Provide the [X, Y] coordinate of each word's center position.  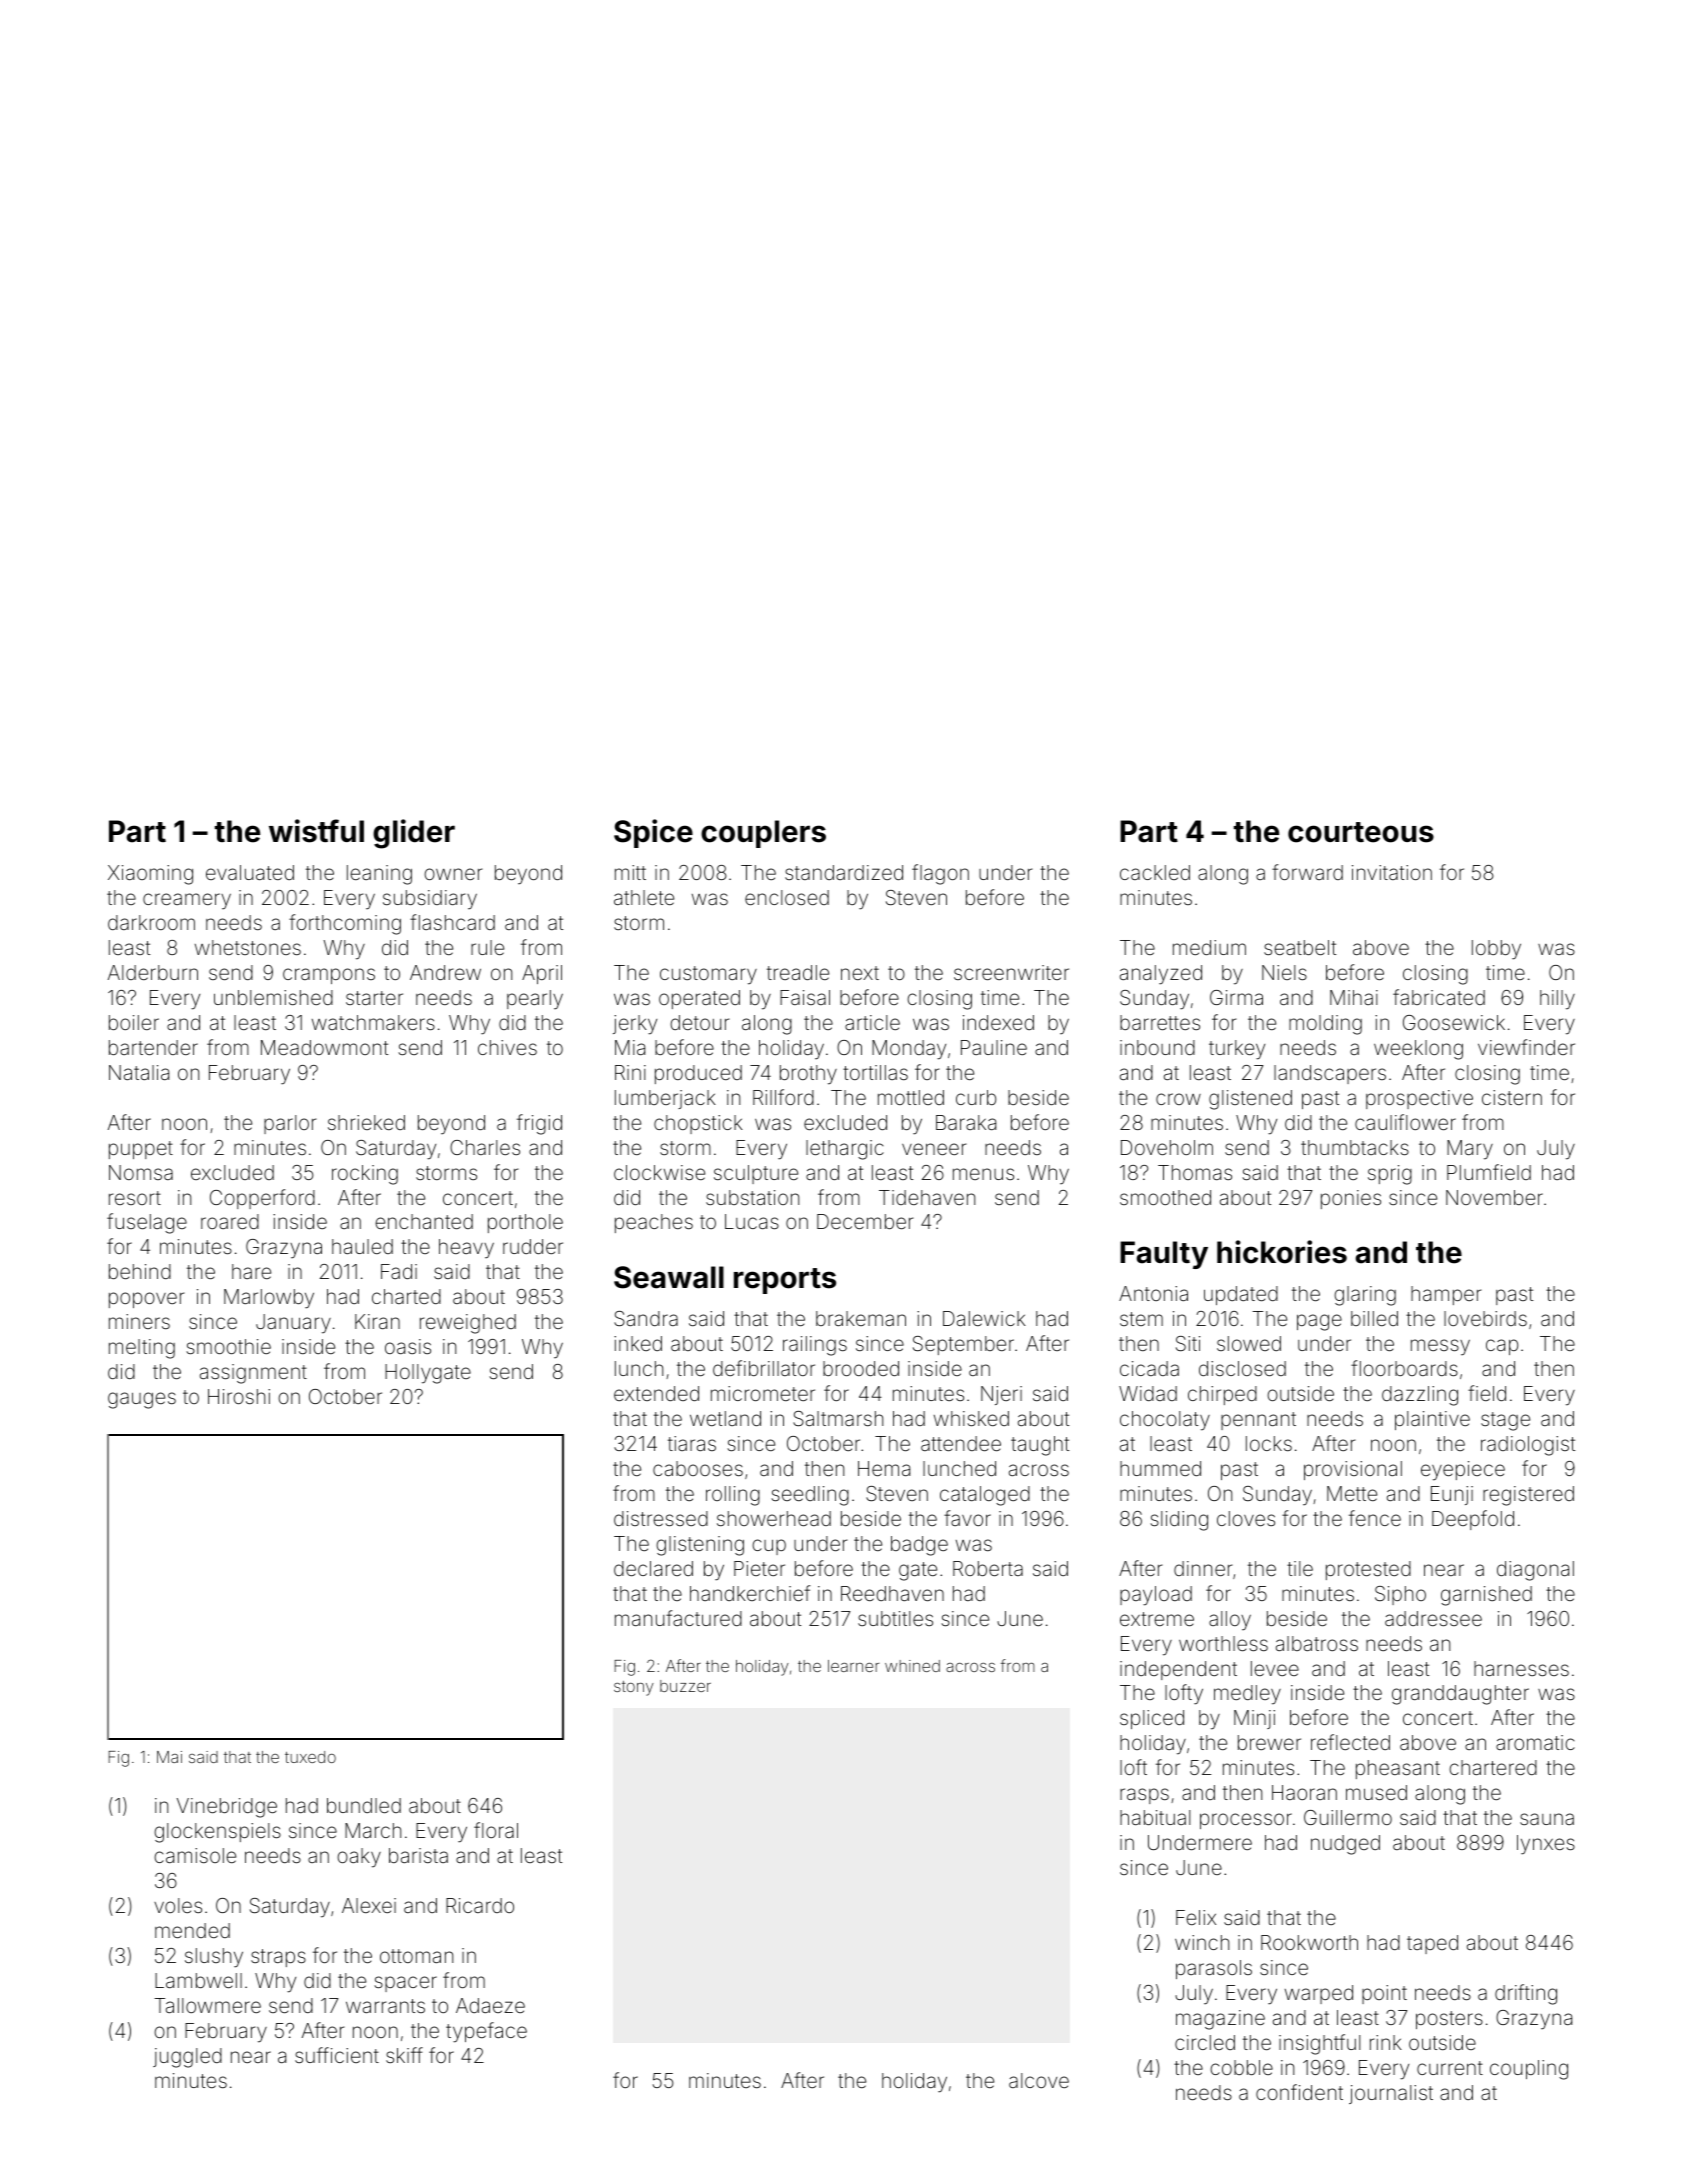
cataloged [985, 1496]
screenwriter [1011, 972]
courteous [1361, 832]
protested [1368, 1570]
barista [418, 1855]
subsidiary [430, 900]
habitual [1155, 1817]
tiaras [692, 1443]
